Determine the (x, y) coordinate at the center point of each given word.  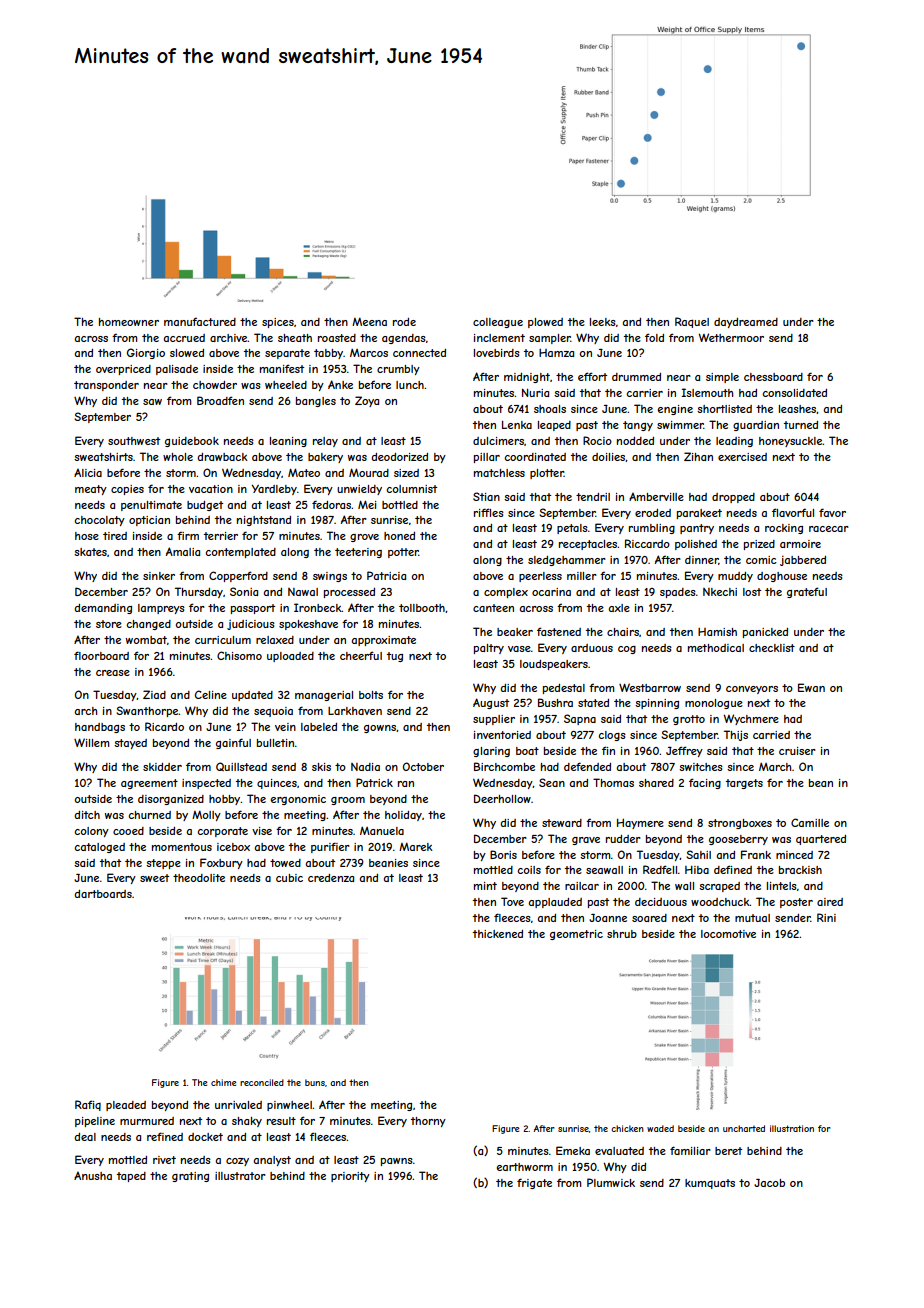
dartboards (103, 894)
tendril (593, 497)
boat (527, 751)
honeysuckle (791, 442)
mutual (752, 918)
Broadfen (220, 400)
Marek (416, 847)
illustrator (240, 1176)
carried (771, 735)
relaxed (275, 640)
